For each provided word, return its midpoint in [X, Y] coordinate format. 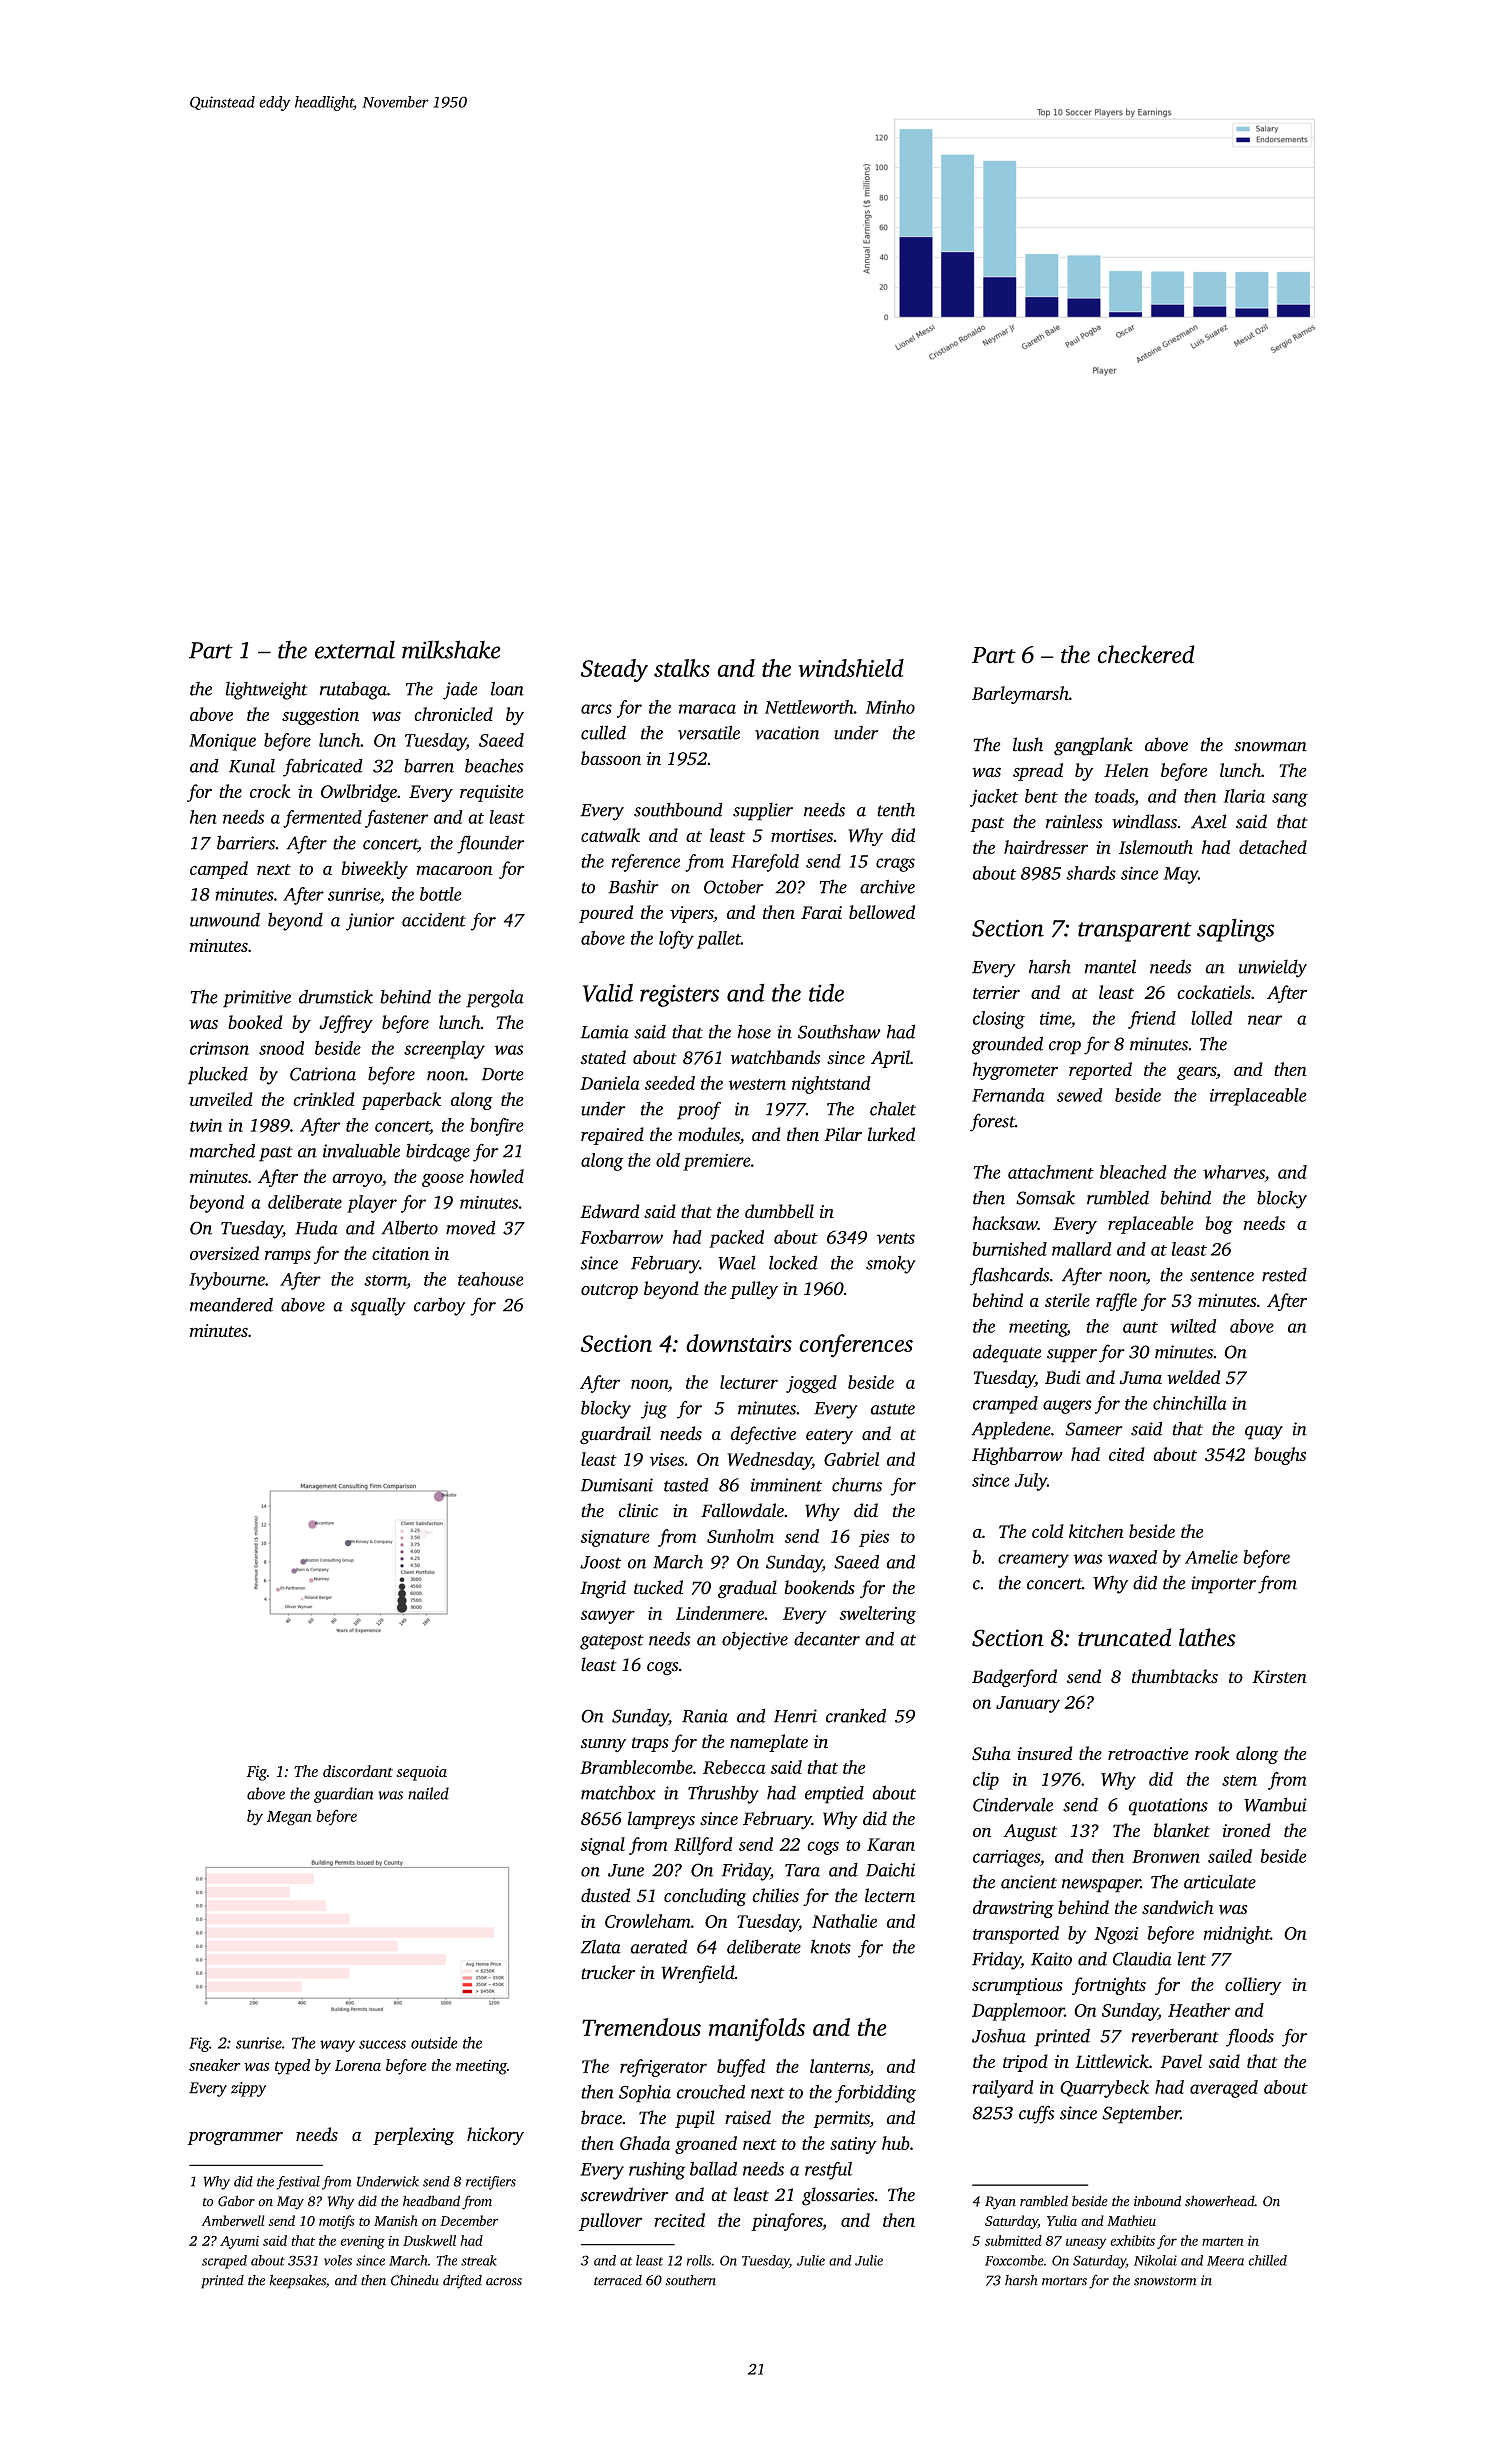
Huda [316, 1227]
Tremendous [641, 2027]
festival [298, 2183]
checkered [1146, 654]
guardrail [615, 1435]
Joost [600, 1562]
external [355, 649]
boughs [1280, 1456]
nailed [428, 1793]
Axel [1209, 821]
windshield [851, 668]
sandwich [1178, 1907]
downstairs [739, 1343]
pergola [495, 998]
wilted [1193, 1326]
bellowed [882, 912]
